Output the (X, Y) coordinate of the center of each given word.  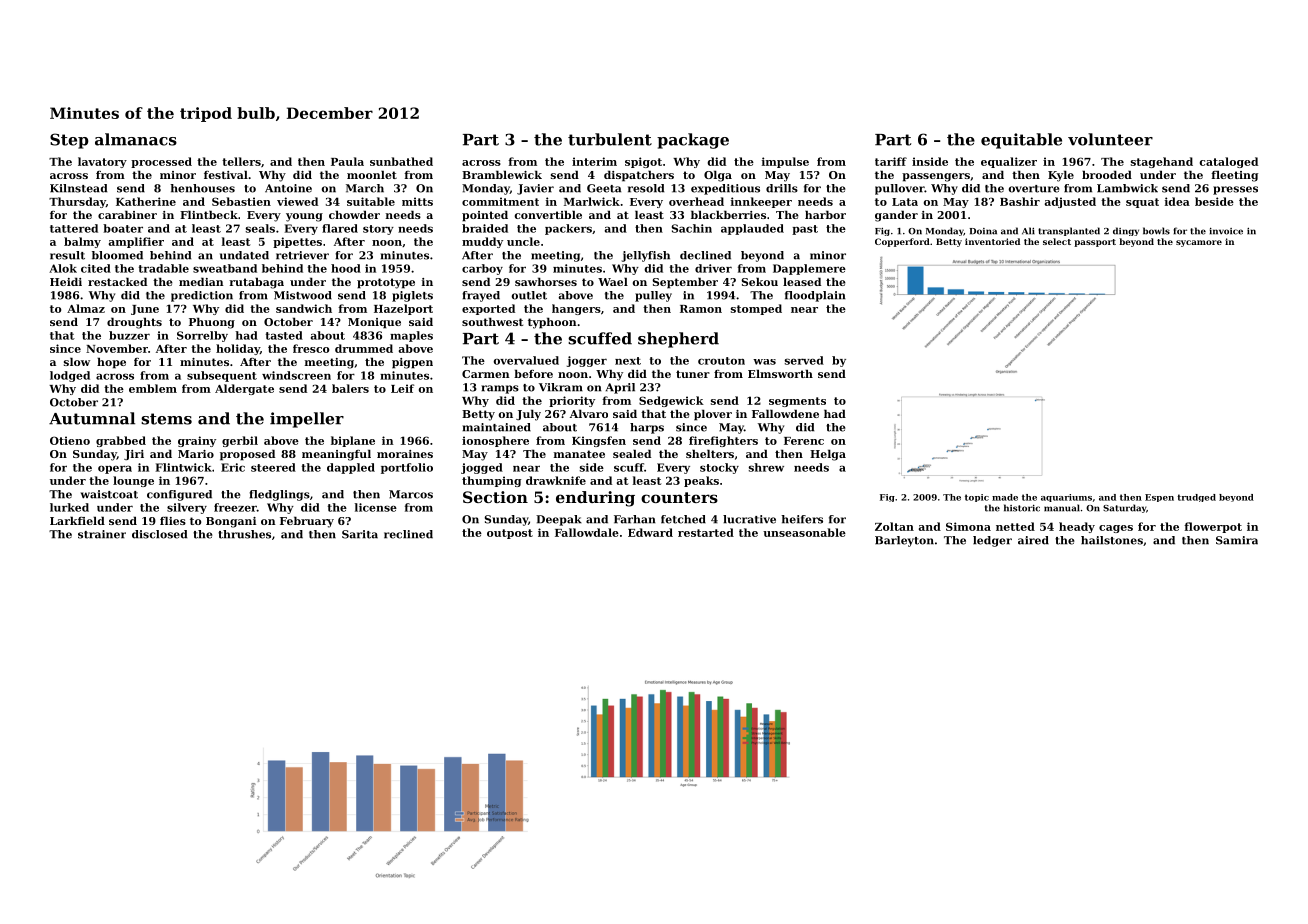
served (804, 360)
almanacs (136, 139)
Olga (718, 176)
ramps (500, 389)
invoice (1226, 231)
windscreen (296, 375)
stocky (719, 468)
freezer (235, 507)
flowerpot (1213, 527)
